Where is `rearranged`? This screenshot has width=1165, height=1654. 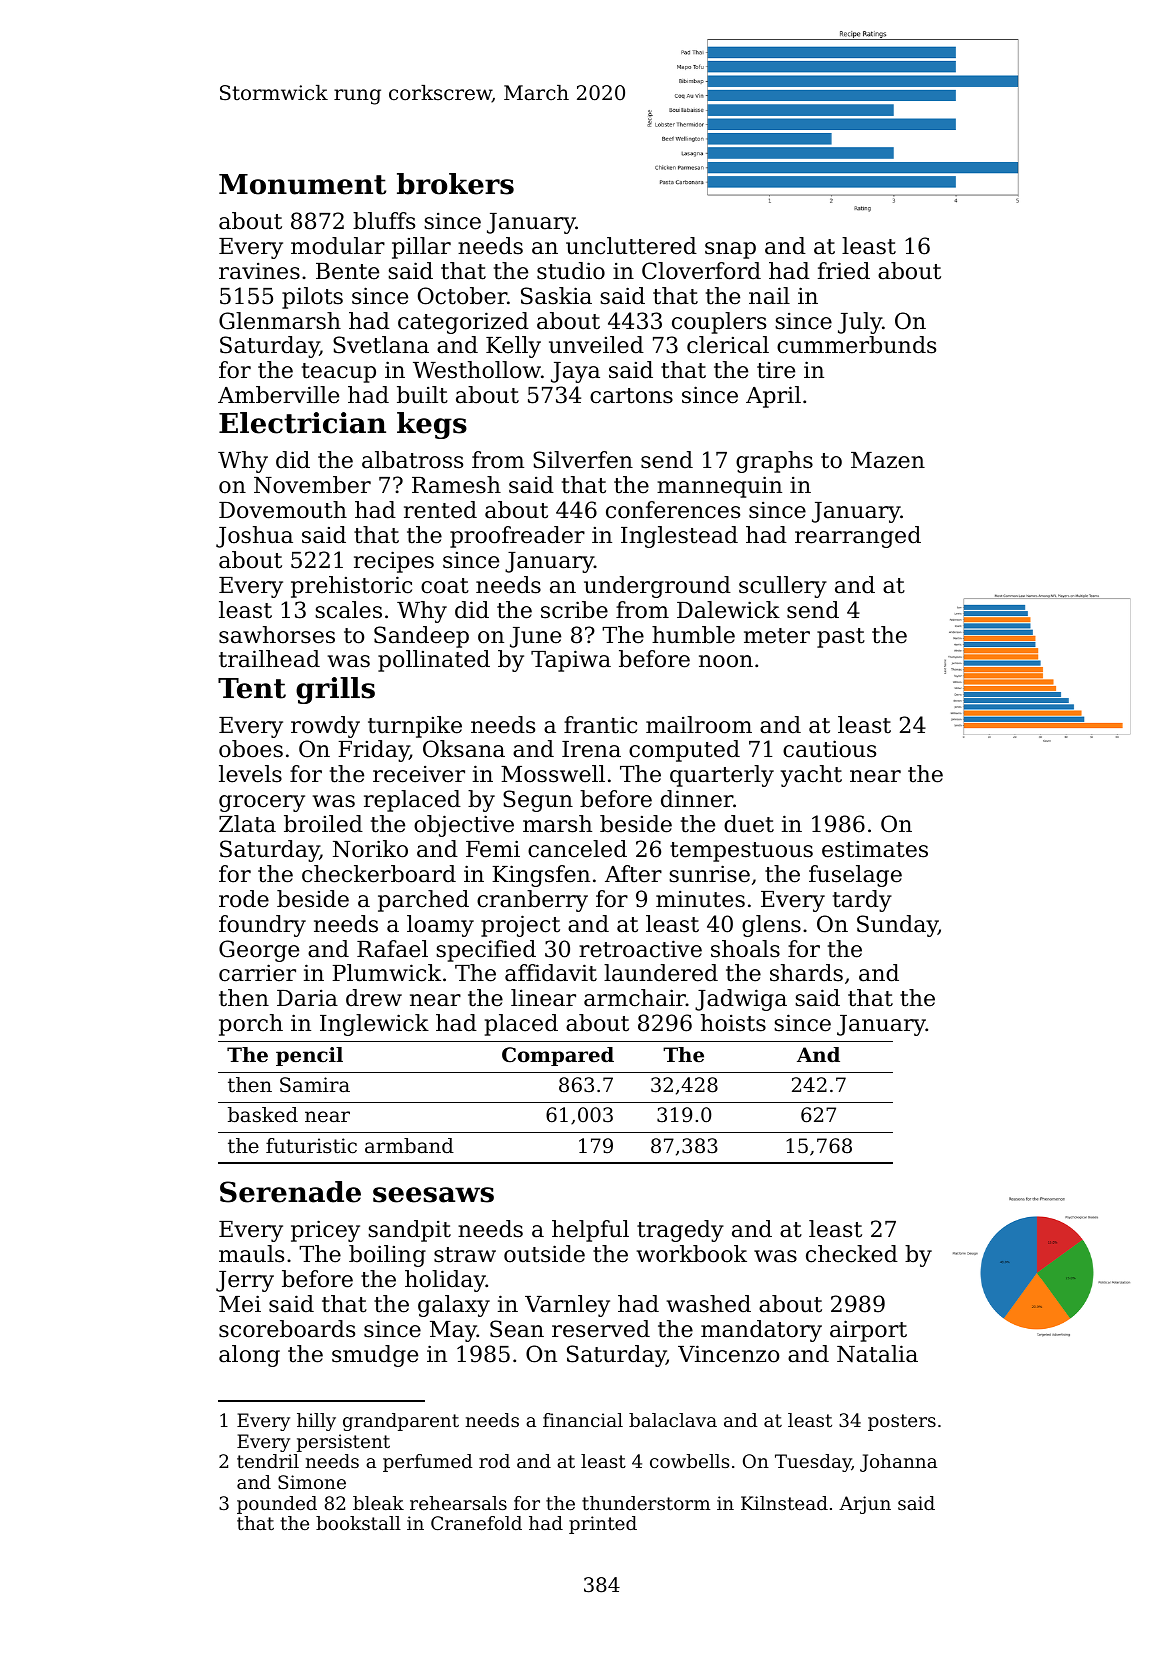
rearranged is located at coordinates (858, 537).
